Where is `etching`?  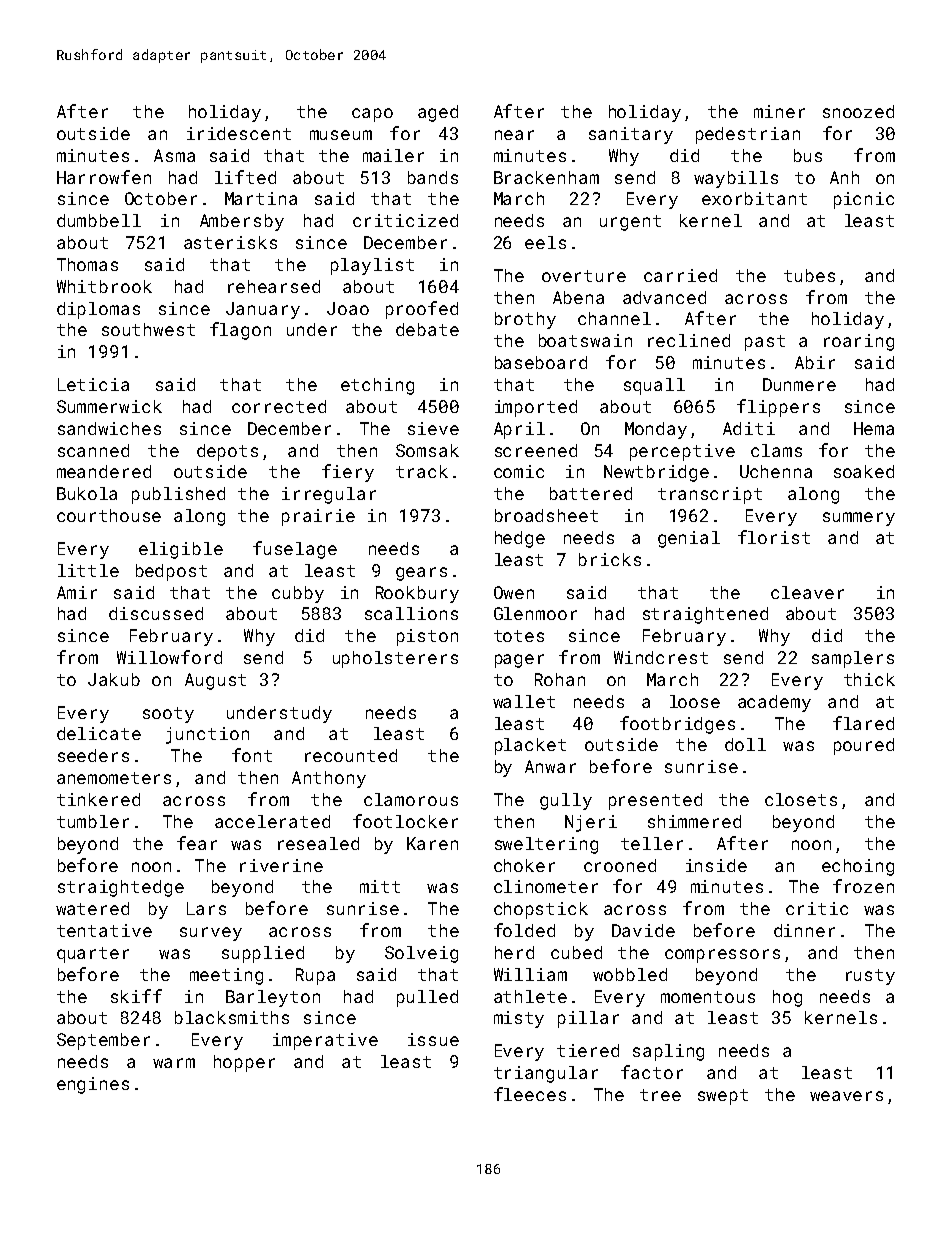
etching is located at coordinates (377, 386).
